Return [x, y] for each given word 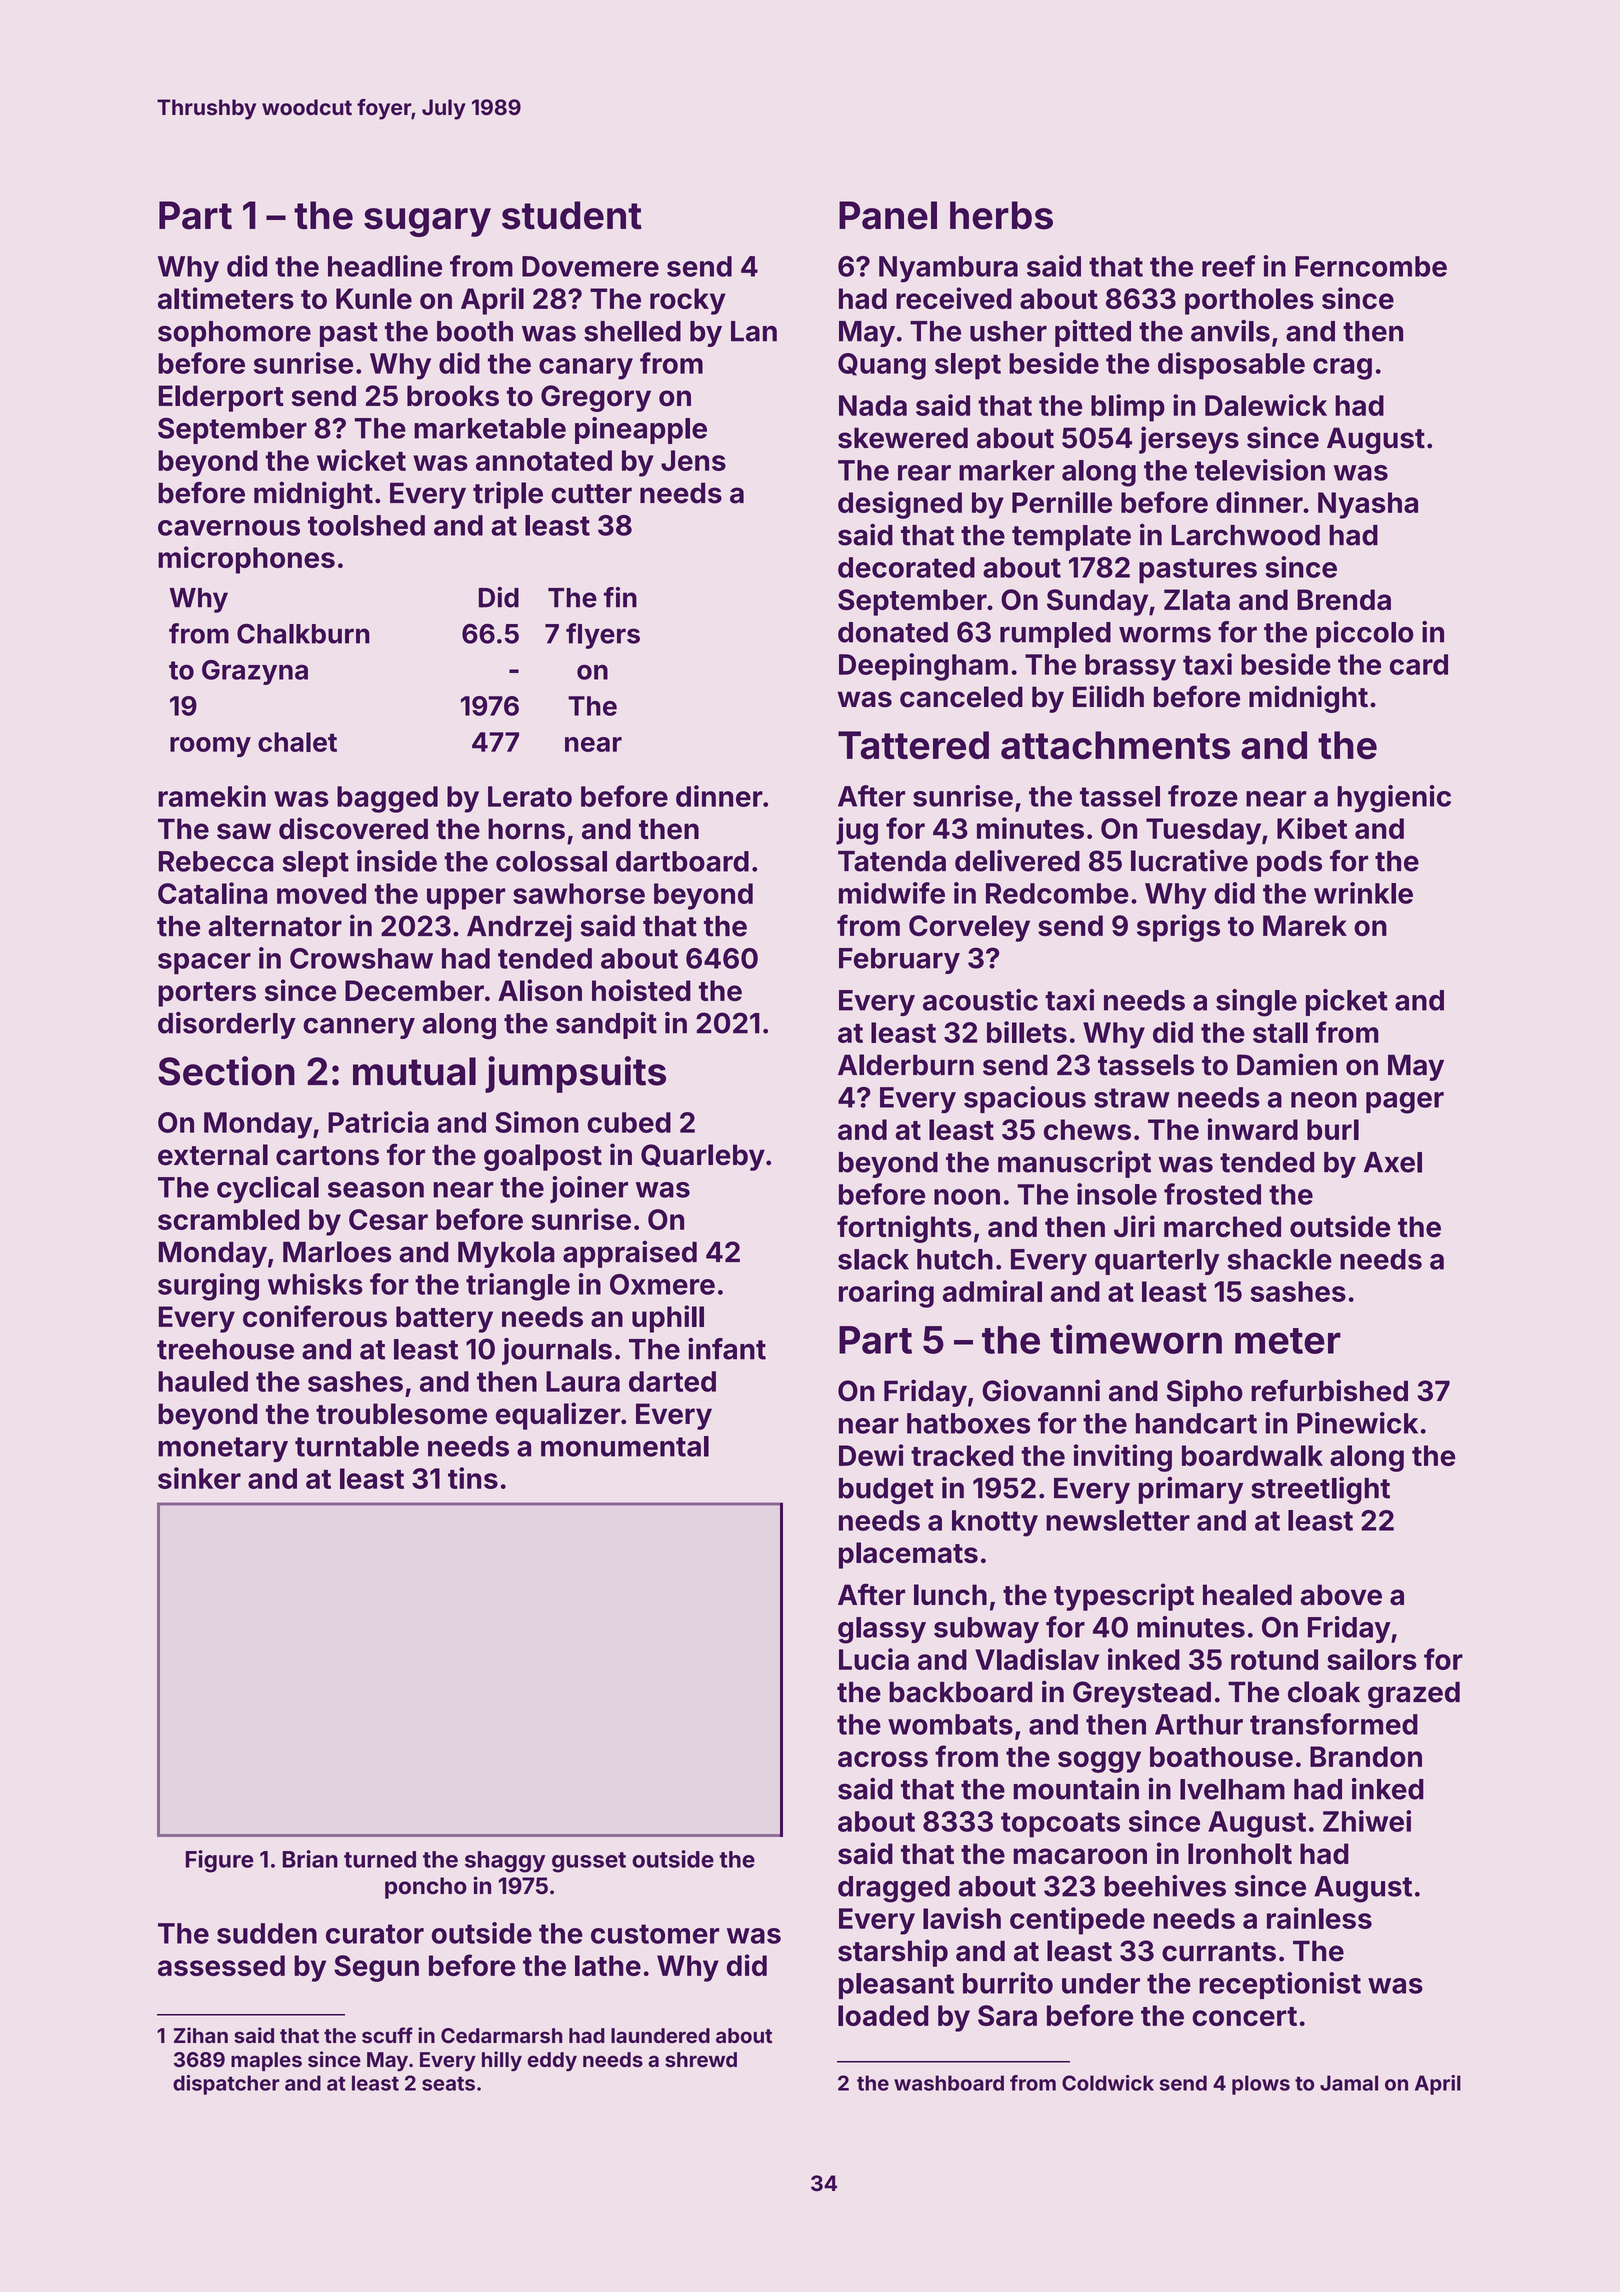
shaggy [505, 1862]
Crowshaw [361, 958]
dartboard [682, 861]
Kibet [1312, 828]
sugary [427, 222]
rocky [688, 301]
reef [1228, 266]
